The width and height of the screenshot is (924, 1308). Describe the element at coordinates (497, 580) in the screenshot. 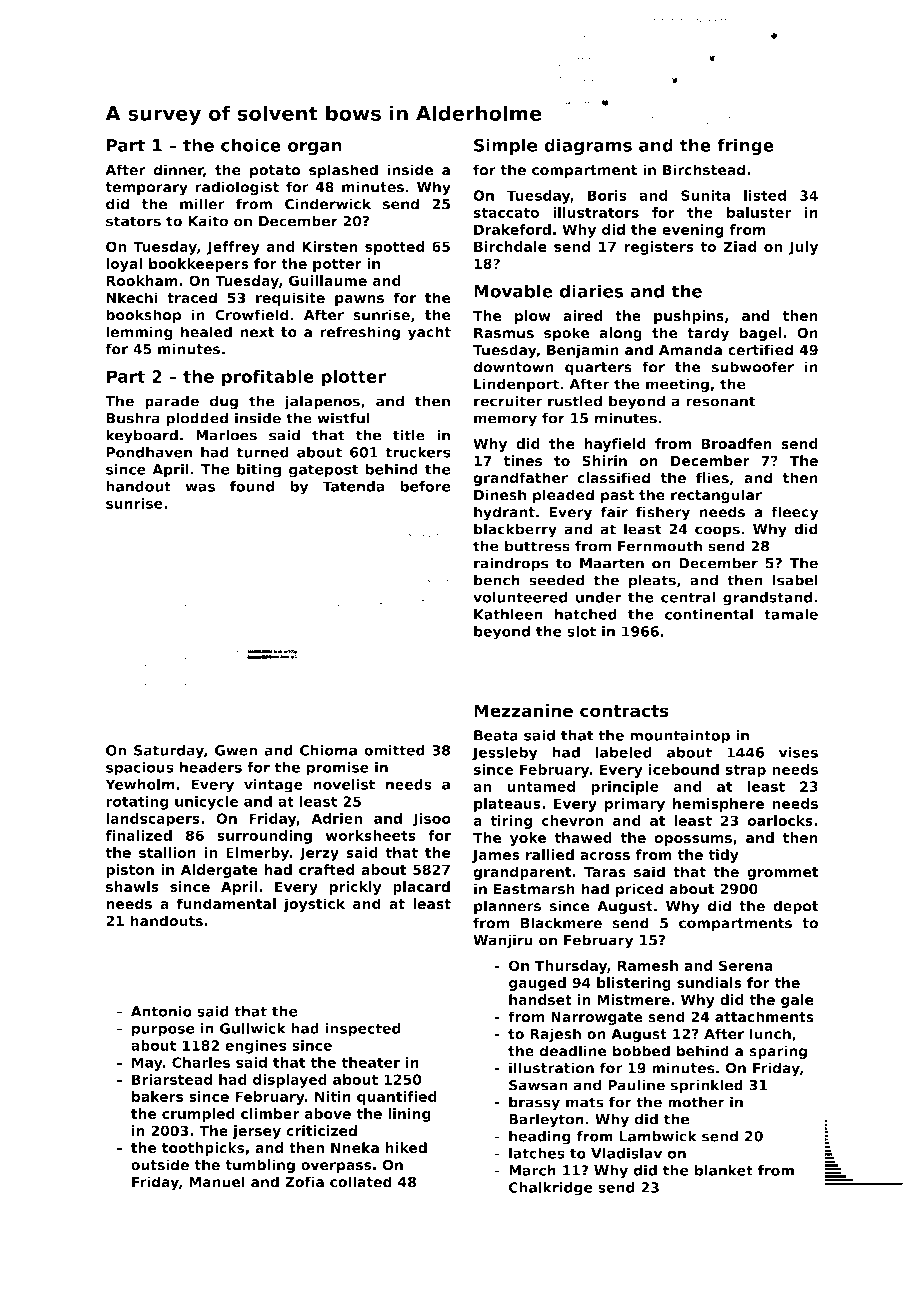

I see `bench` at that location.
